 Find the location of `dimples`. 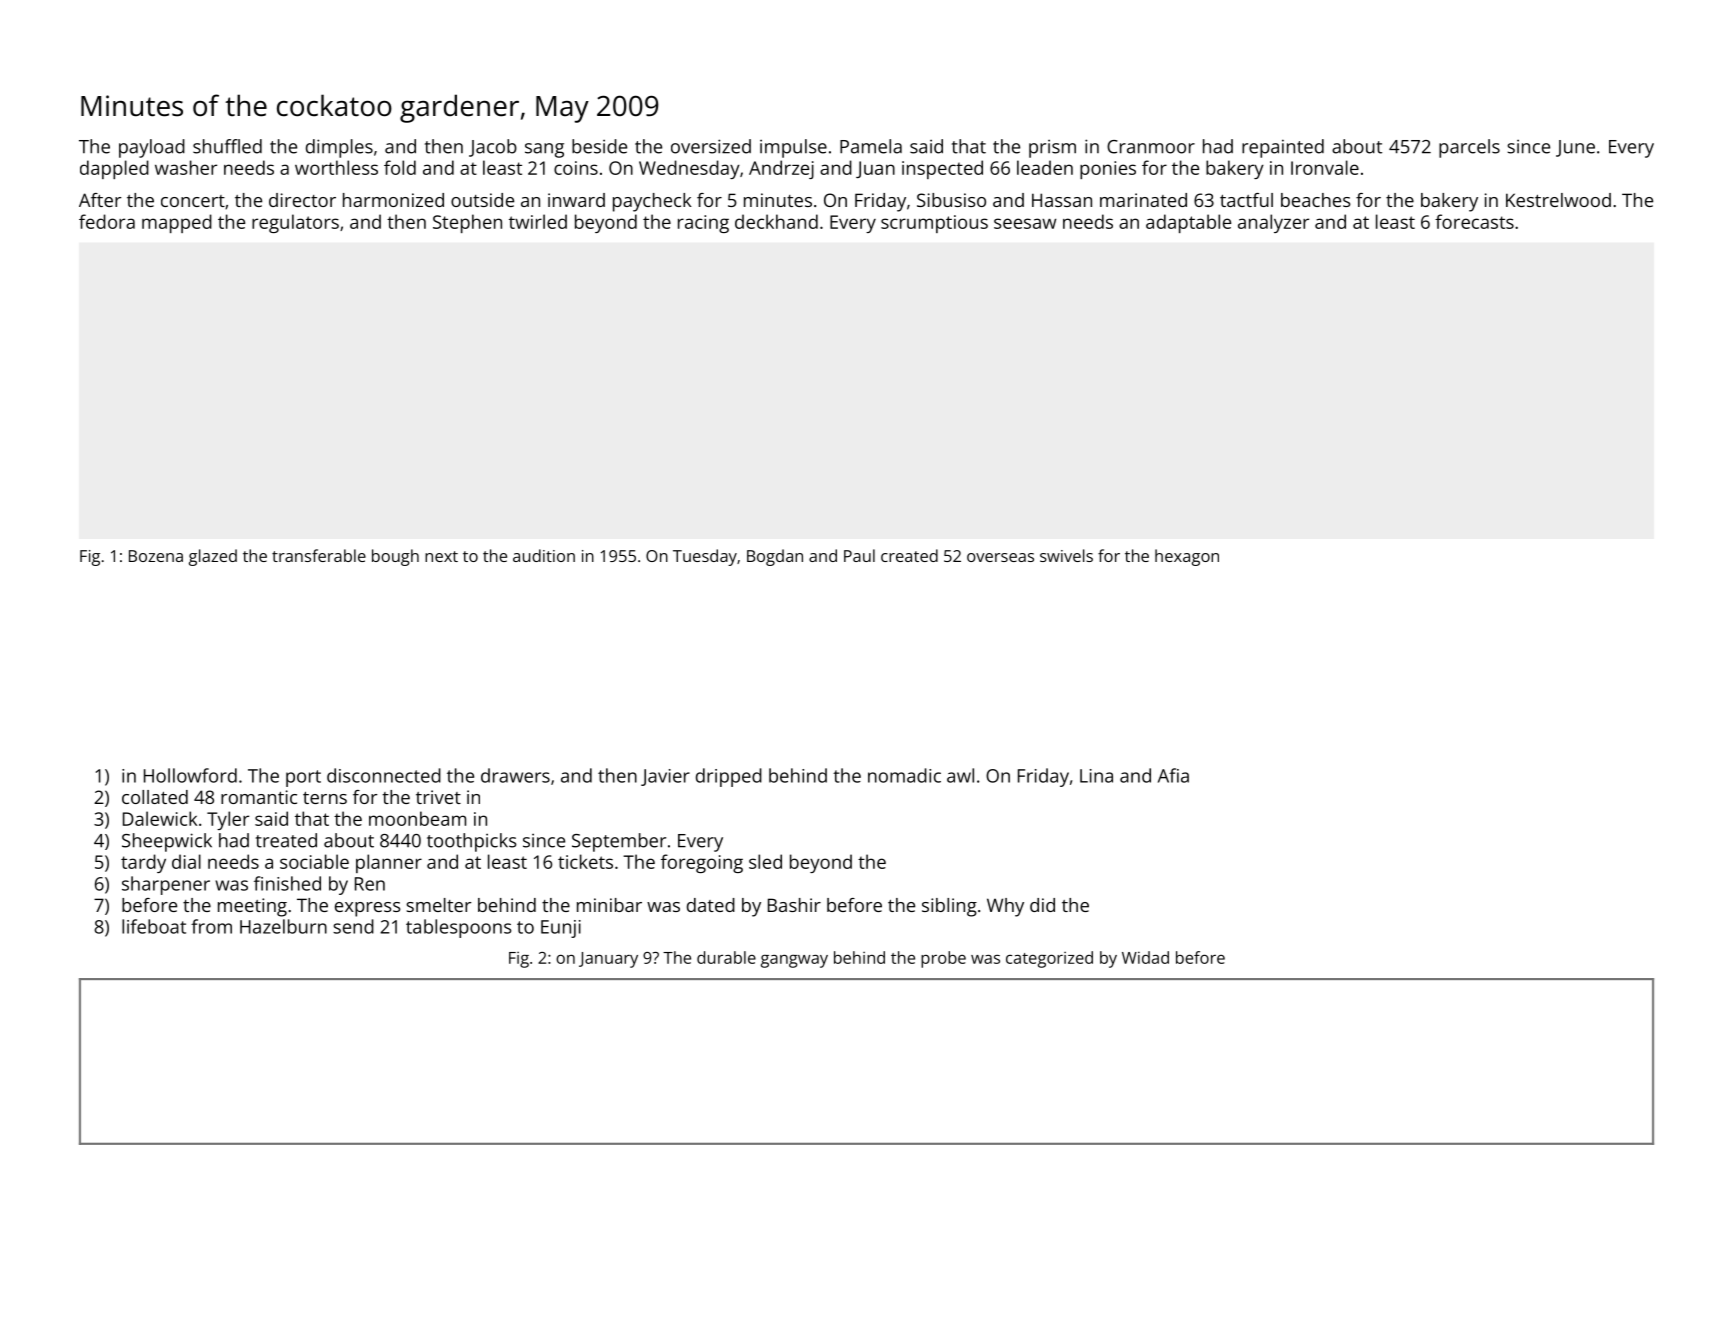

dimples is located at coordinates (339, 148).
